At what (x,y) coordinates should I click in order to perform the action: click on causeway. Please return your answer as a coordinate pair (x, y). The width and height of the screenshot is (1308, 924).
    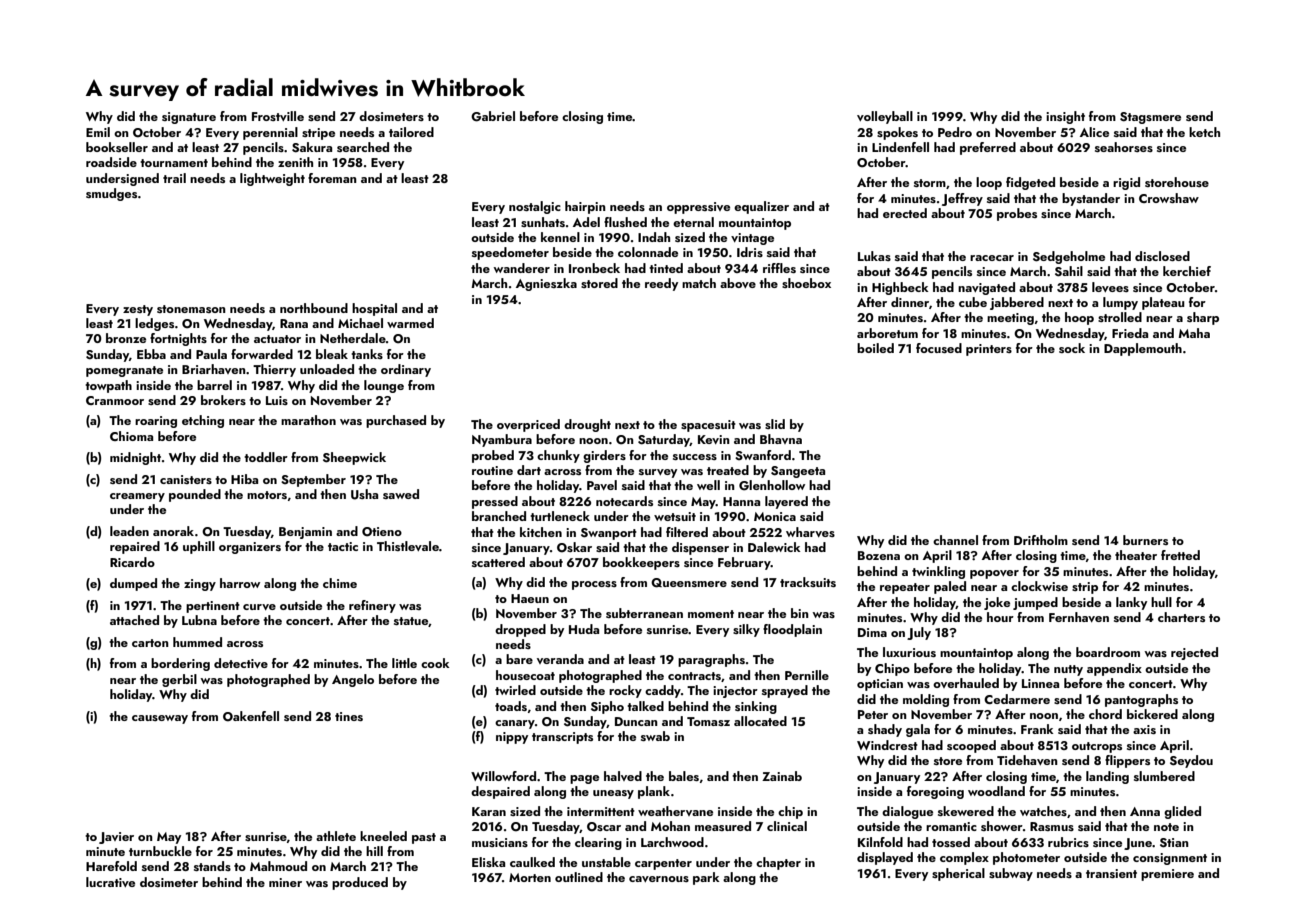
    Looking at the image, I should click on (160, 719).
